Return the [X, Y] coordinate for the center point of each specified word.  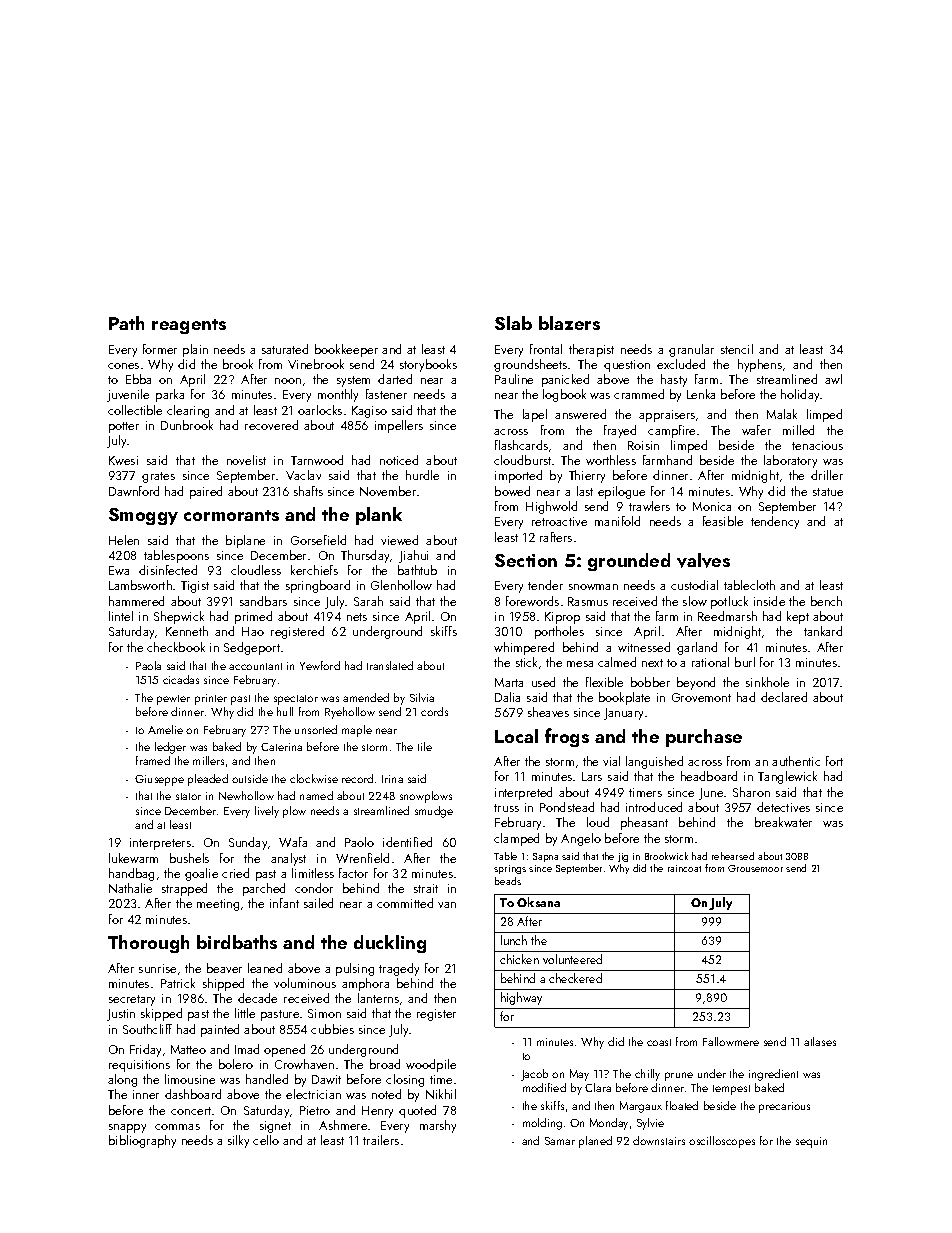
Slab [513, 323]
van [447, 905]
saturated [285, 349]
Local [516, 736]
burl [745, 662]
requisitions [139, 1066]
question [627, 366]
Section [526, 560]
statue [828, 492]
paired [206, 492]
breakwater [783, 822]
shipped [223, 984]
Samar [560, 1141]
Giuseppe [159, 780]
